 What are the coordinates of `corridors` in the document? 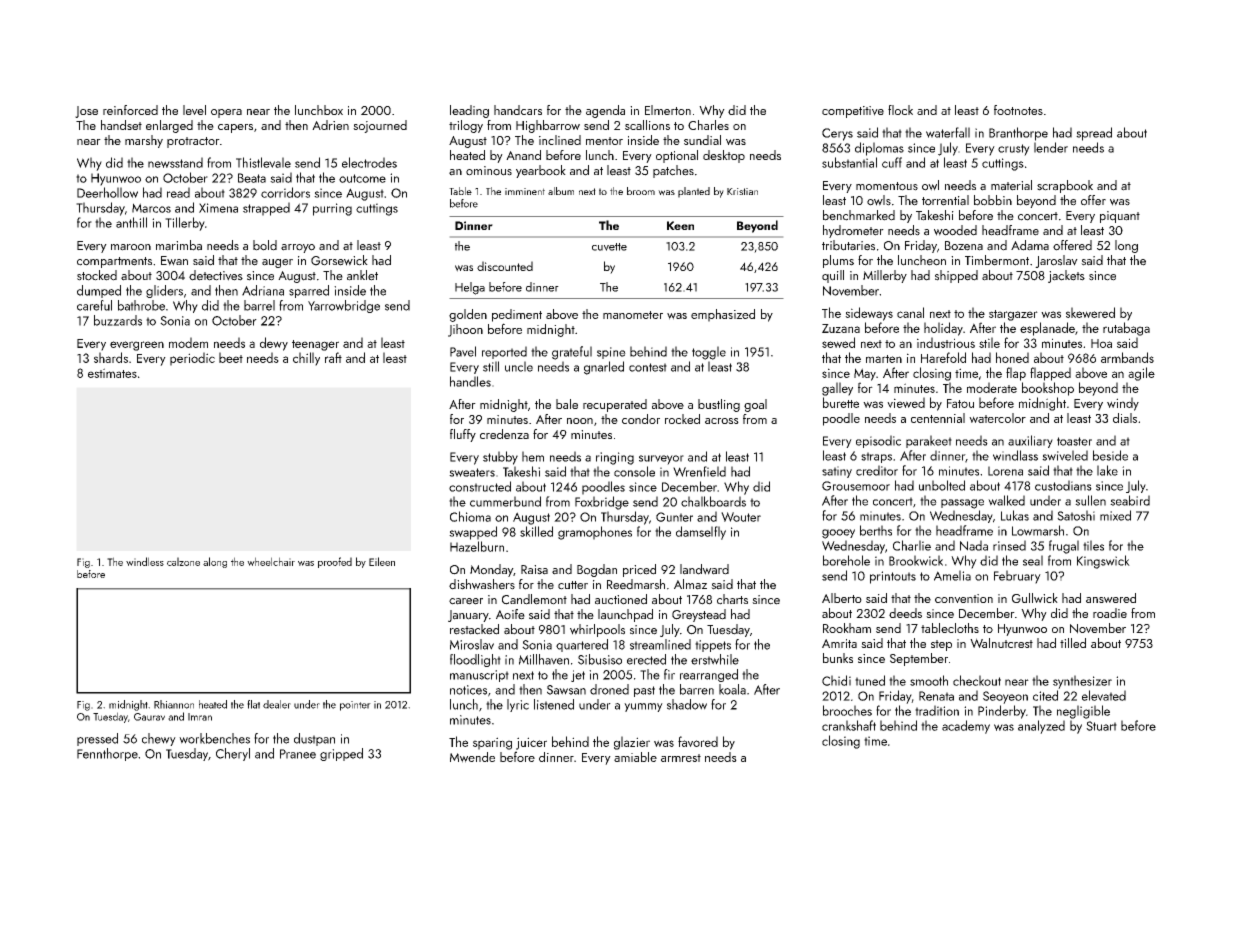 It's located at (285, 192).
